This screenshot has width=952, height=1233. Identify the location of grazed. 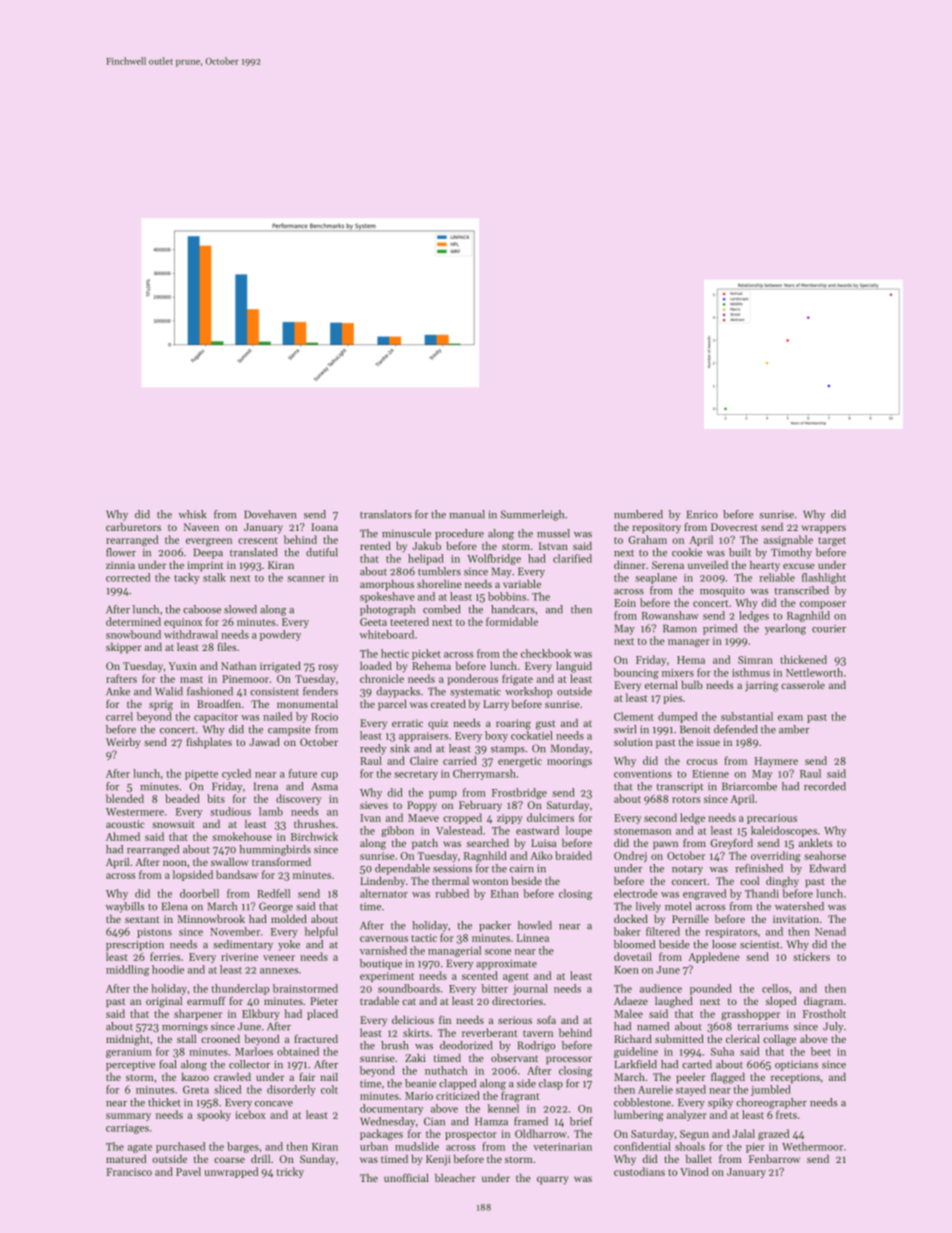
(773, 1134).
